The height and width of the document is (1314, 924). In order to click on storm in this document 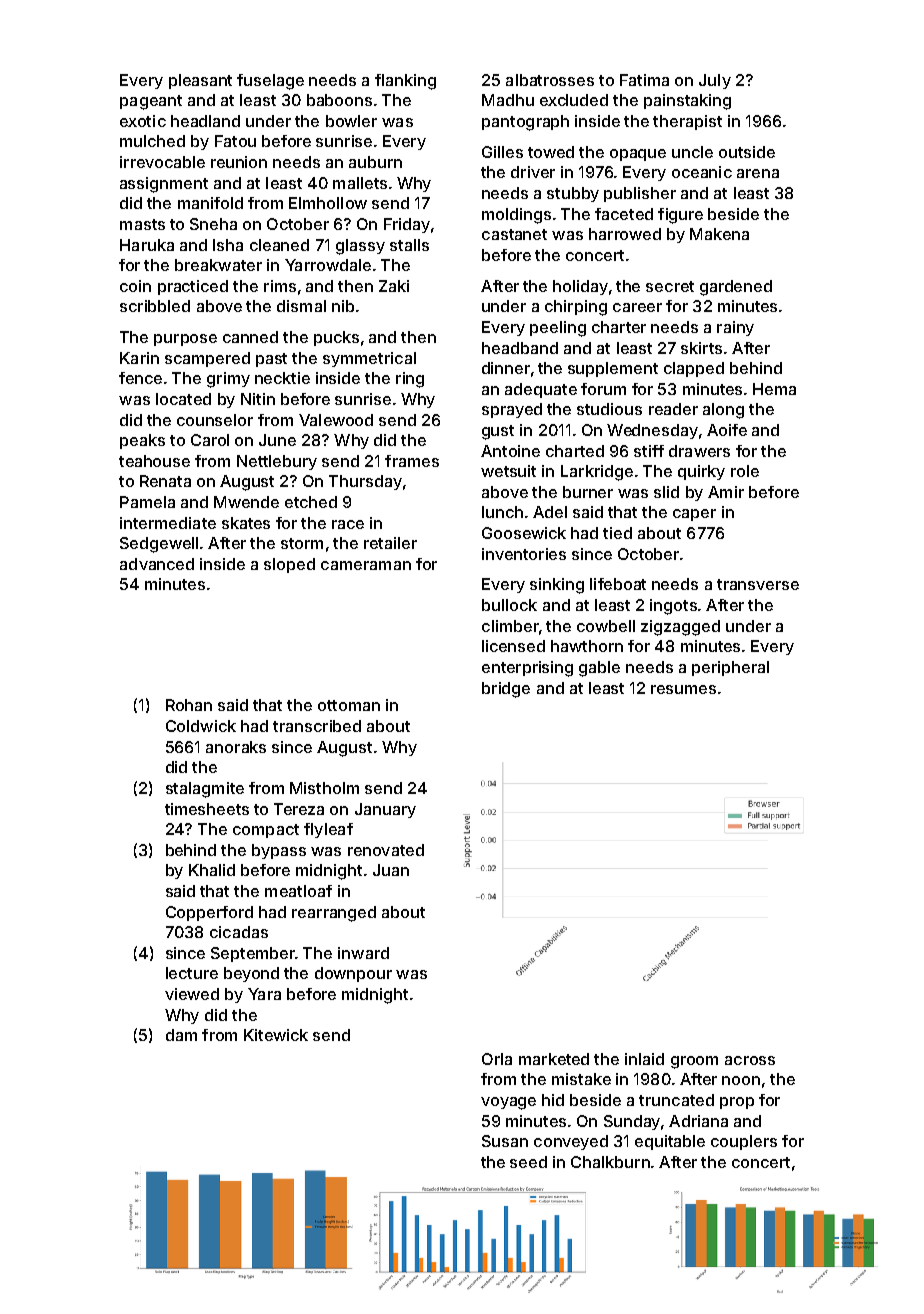, I will do `click(302, 543)`.
